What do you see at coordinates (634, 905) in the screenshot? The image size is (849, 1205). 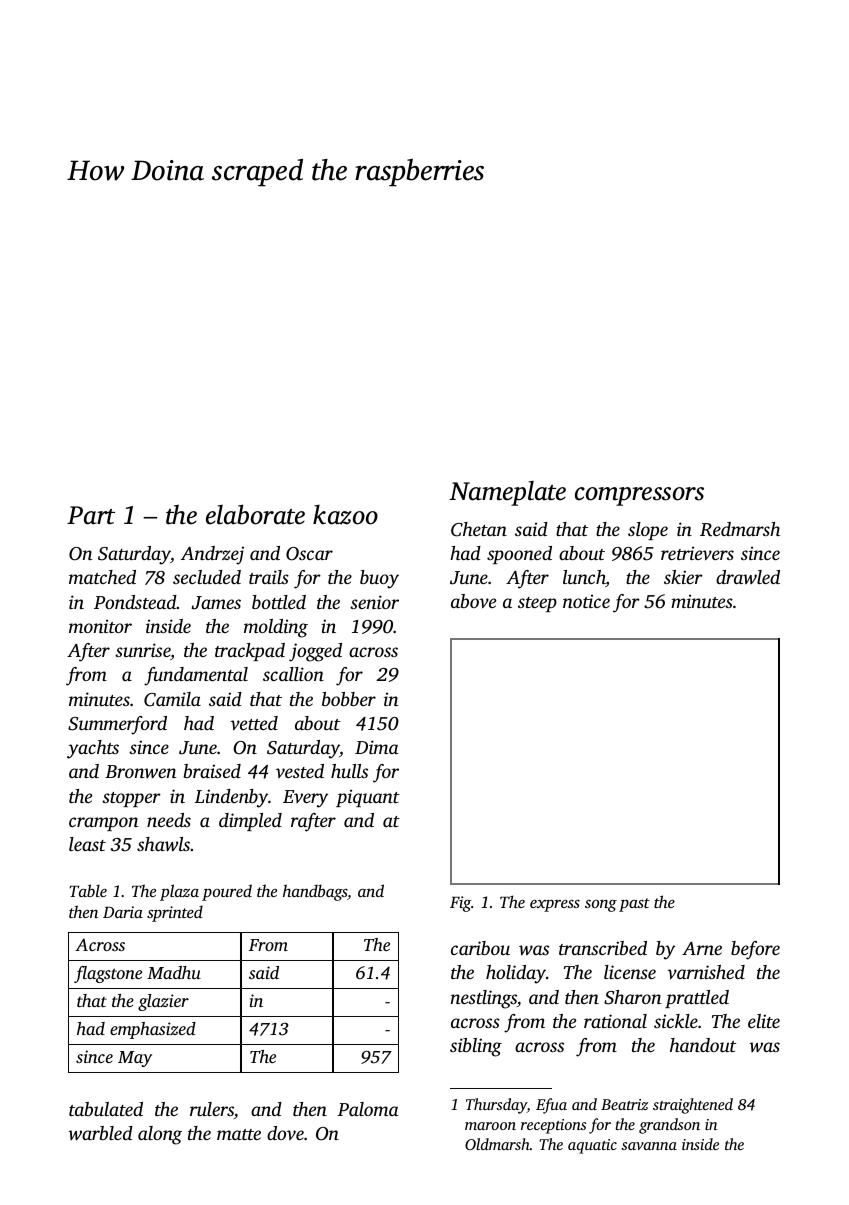 I see `past` at bounding box center [634, 905].
